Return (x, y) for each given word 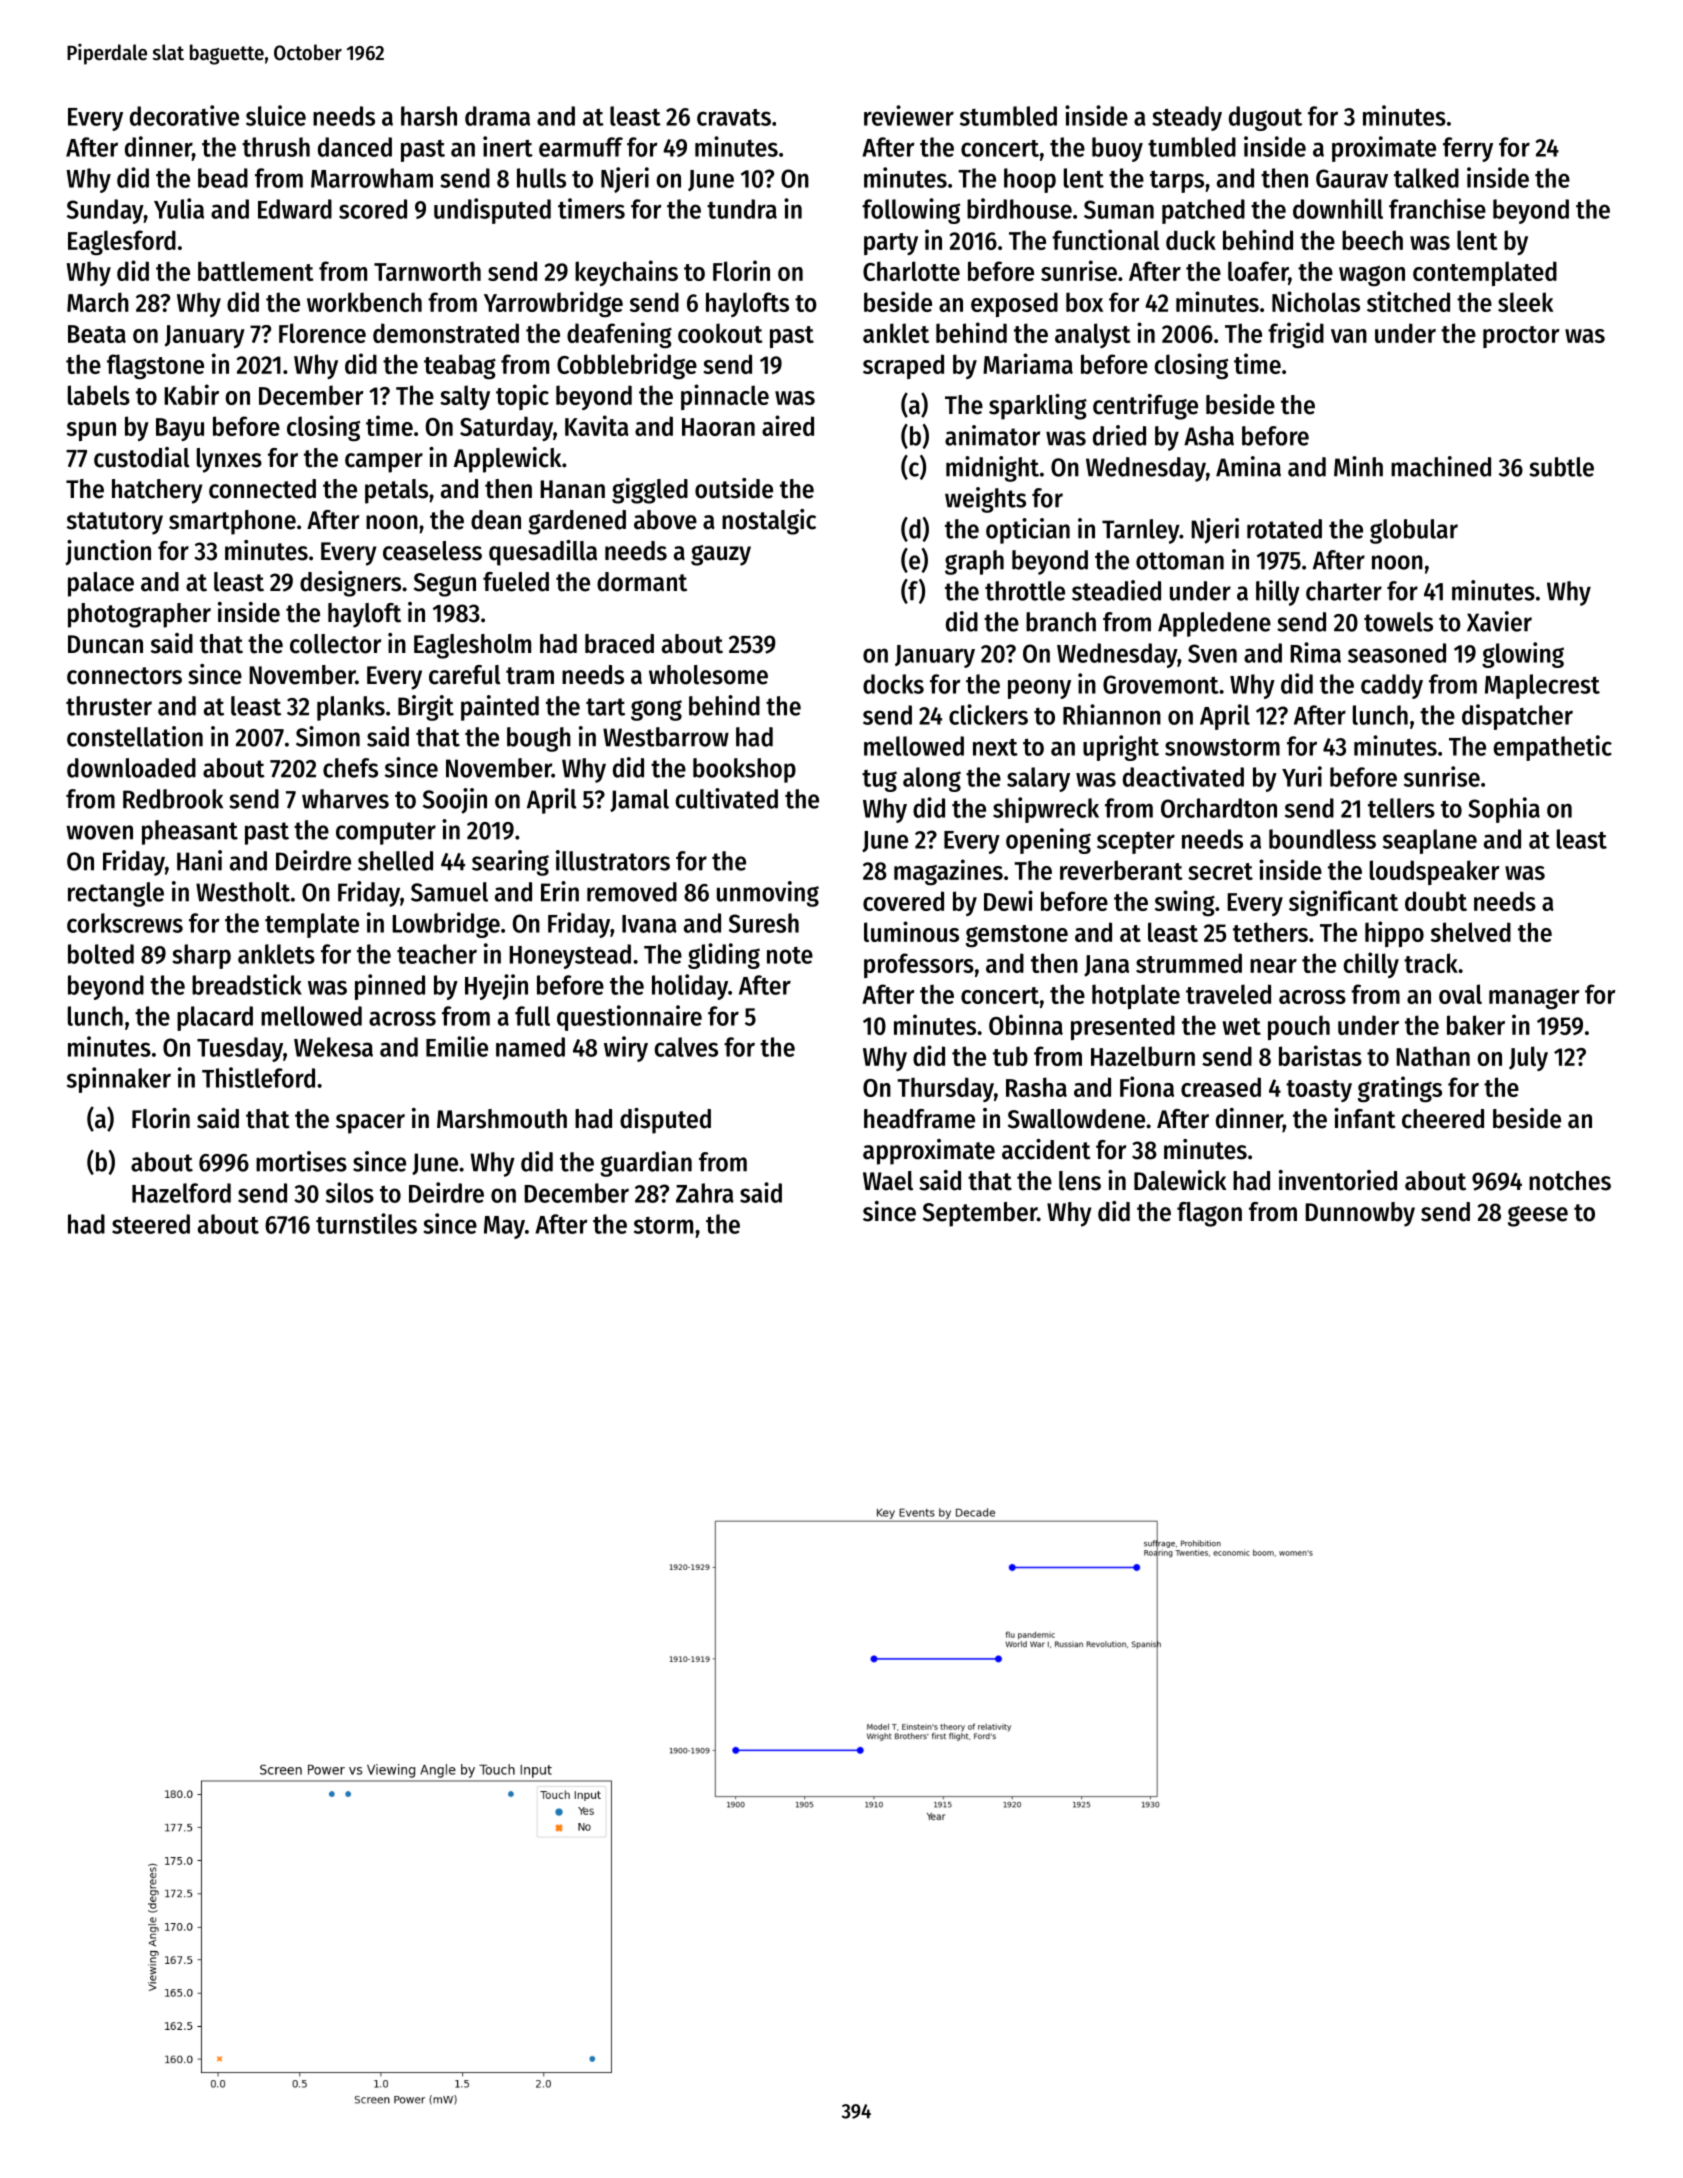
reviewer (909, 115)
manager (1534, 999)
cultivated (726, 798)
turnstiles (366, 1223)
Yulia (179, 208)
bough (539, 739)
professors (919, 965)
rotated (1284, 529)
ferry (1468, 149)
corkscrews (125, 923)
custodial (142, 457)
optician (1028, 531)
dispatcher (1517, 717)
